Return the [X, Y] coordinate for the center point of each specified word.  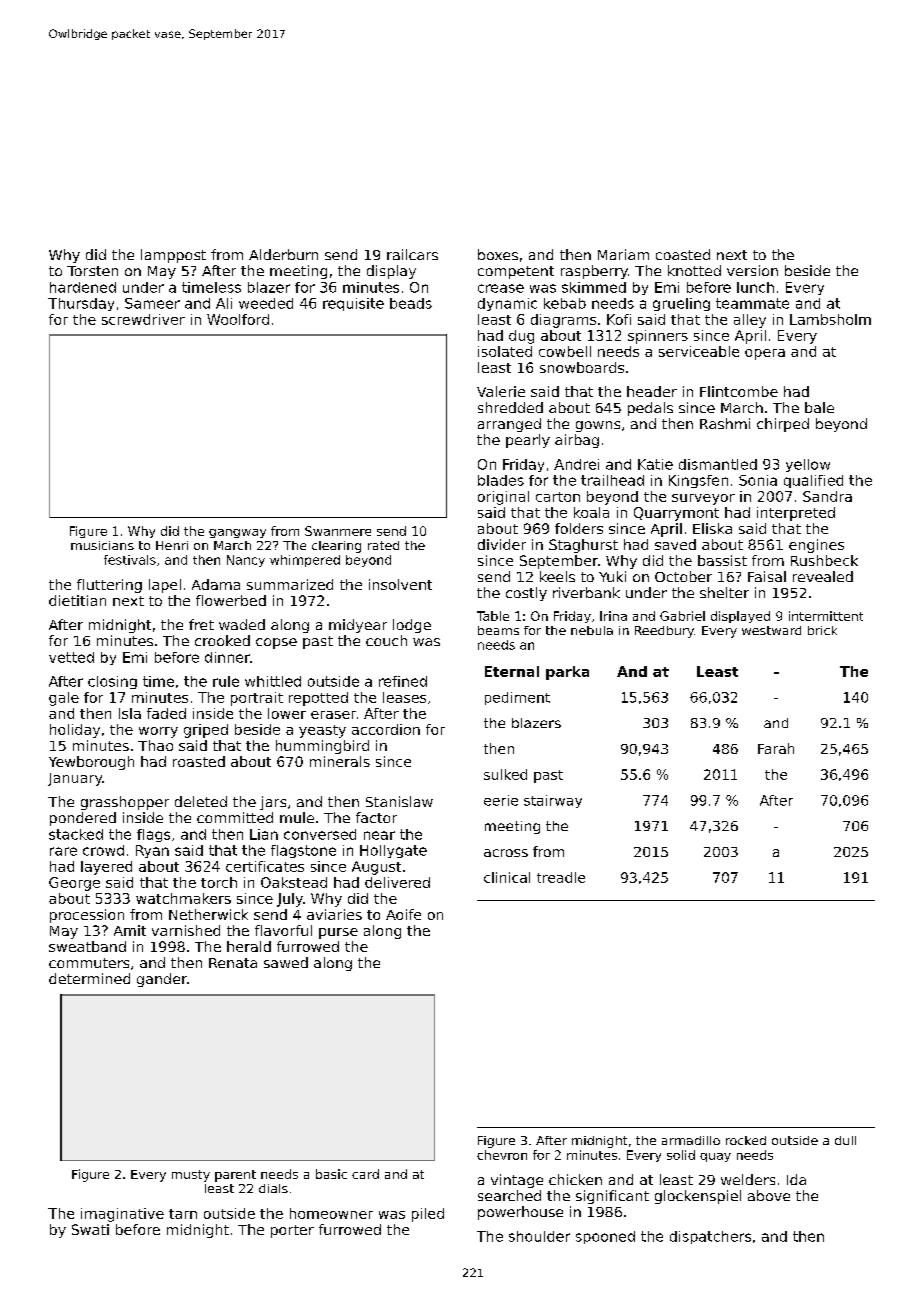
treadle [561, 877]
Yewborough [91, 763]
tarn [183, 1214]
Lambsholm [830, 319]
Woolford [238, 319]
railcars [412, 254]
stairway [553, 801]
